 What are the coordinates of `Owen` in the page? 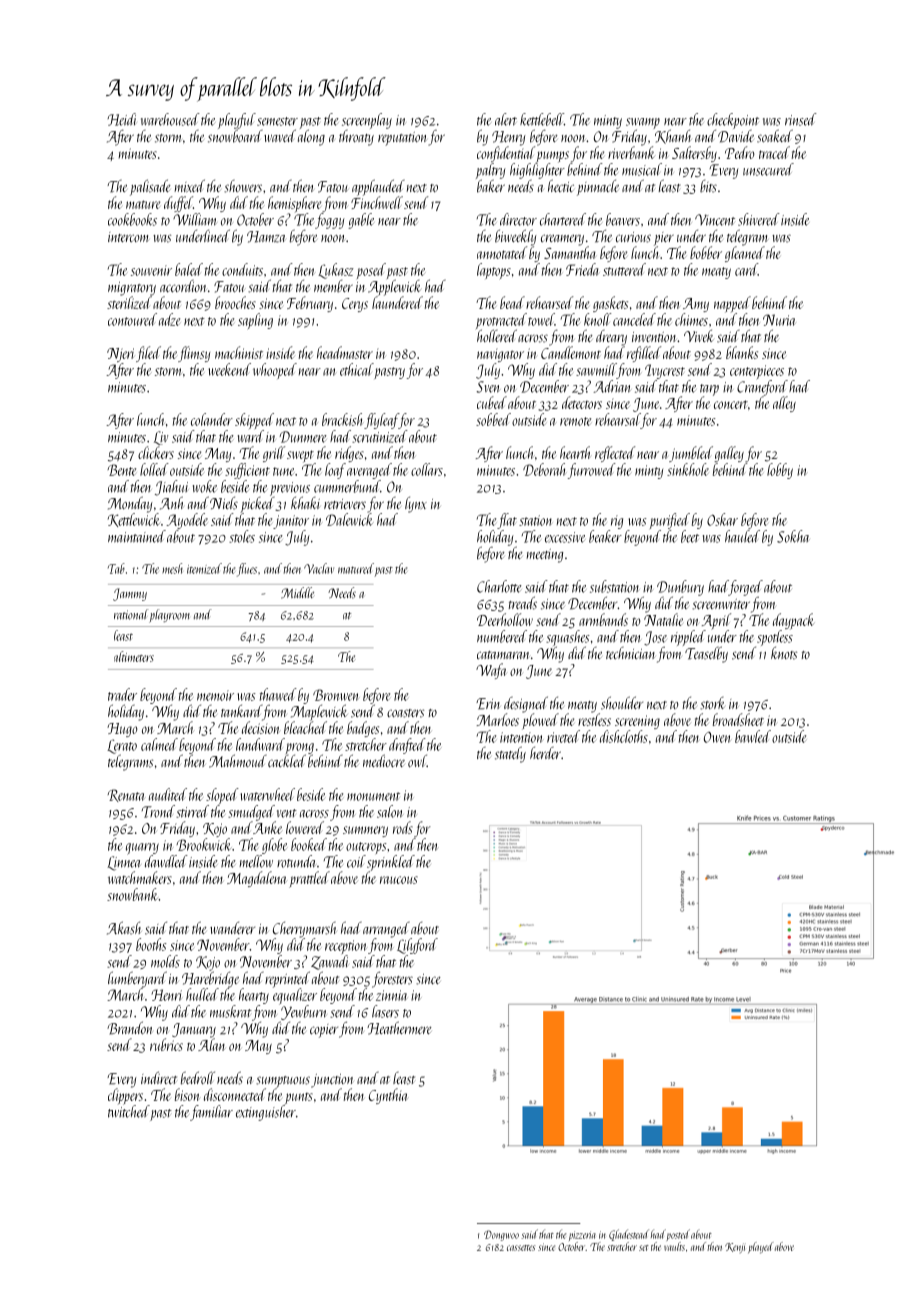 It's located at (717, 737).
